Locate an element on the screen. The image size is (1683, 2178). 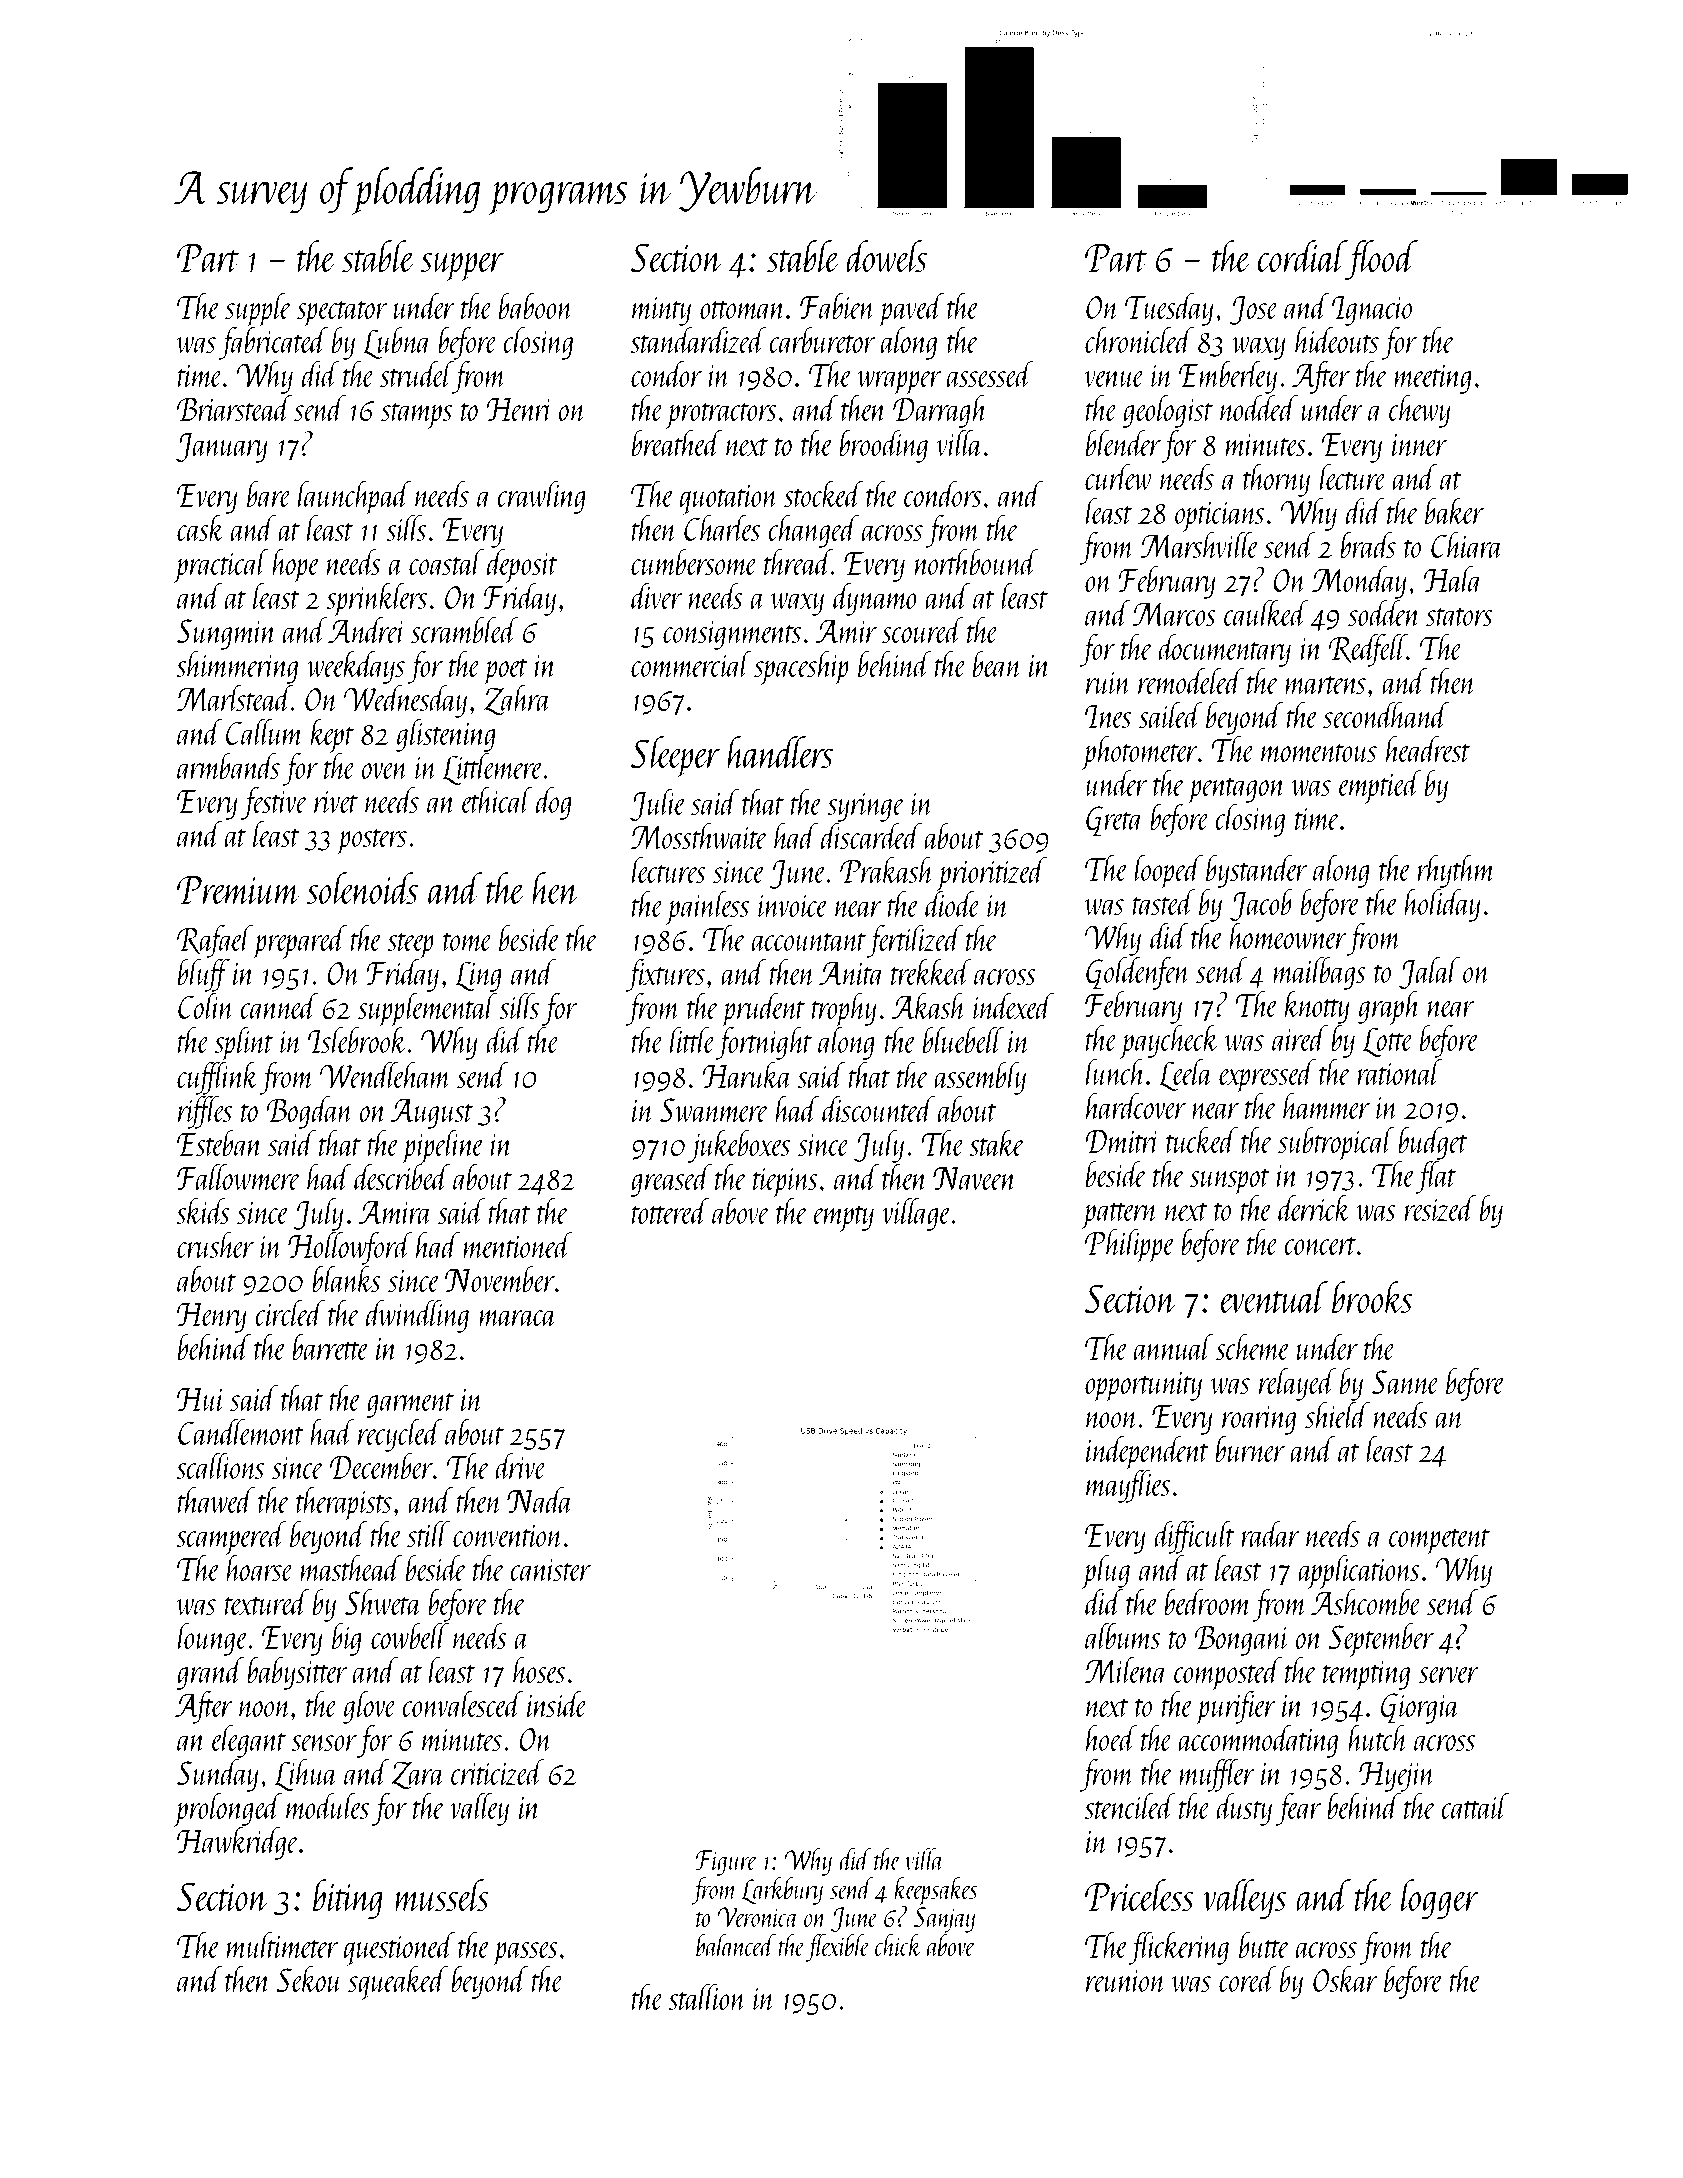
supper is located at coordinates (462, 267).
